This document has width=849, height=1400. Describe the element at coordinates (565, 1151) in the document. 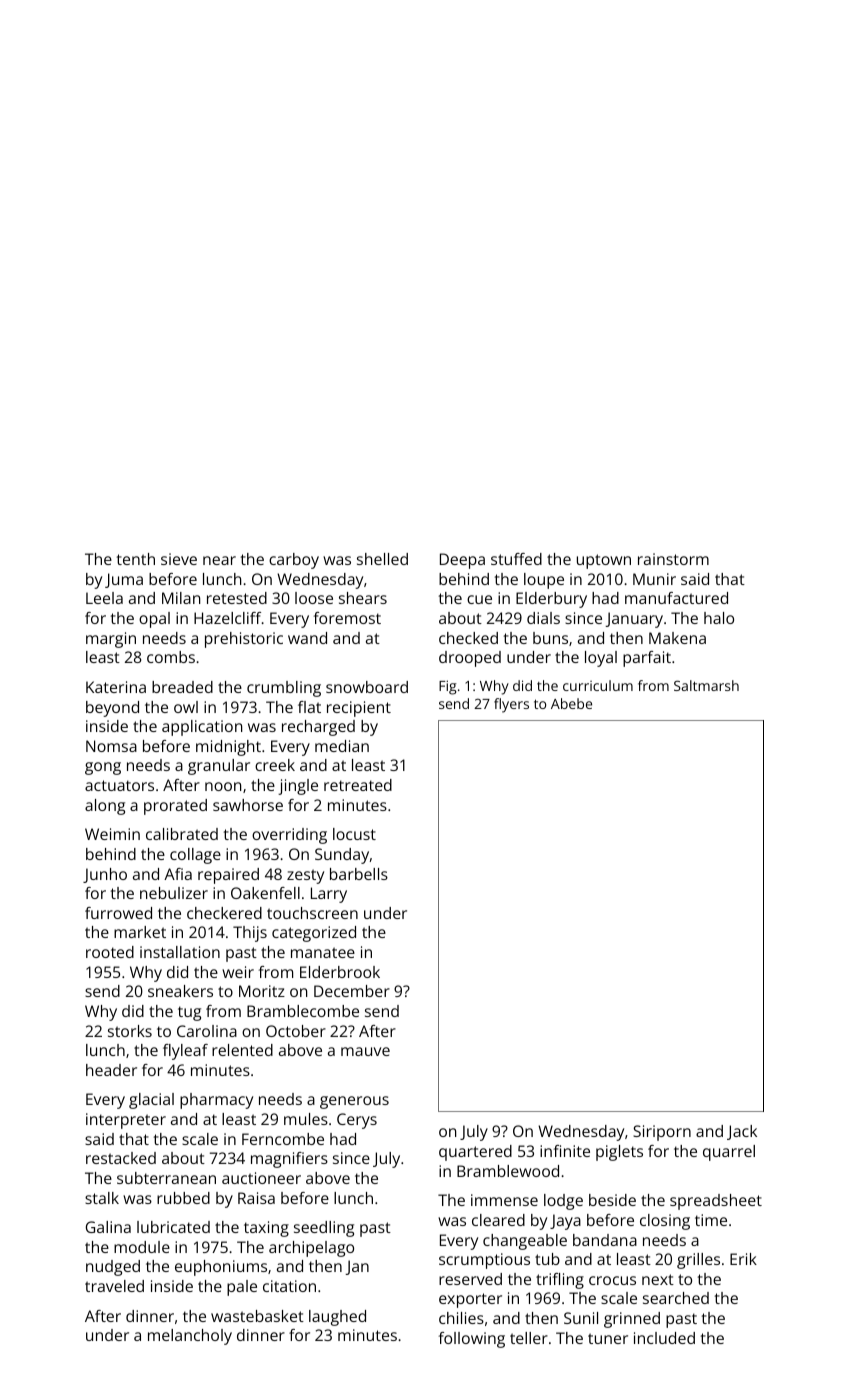

I see `infinite` at that location.
